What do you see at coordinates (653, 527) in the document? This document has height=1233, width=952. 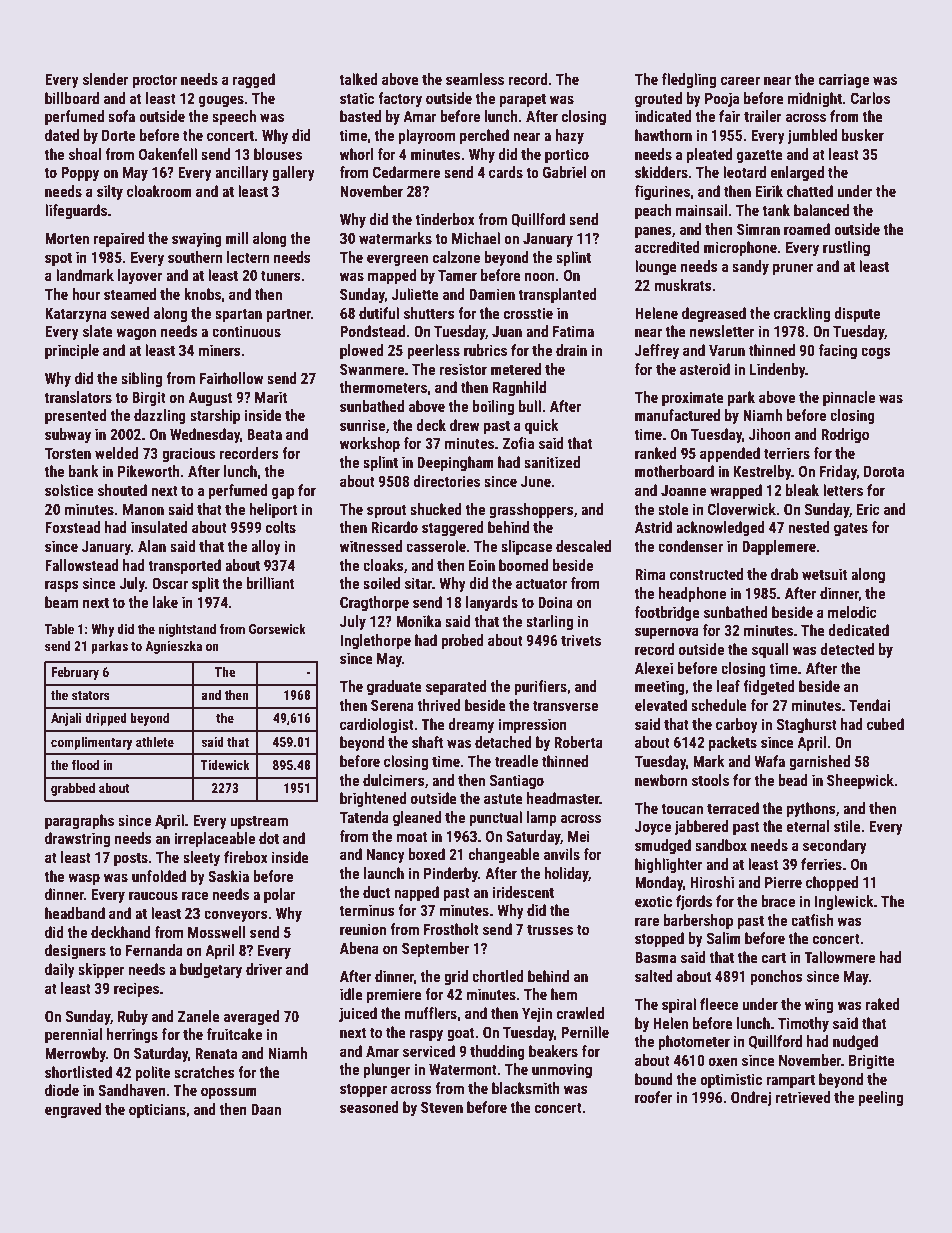 I see `Astrid` at bounding box center [653, 527].
